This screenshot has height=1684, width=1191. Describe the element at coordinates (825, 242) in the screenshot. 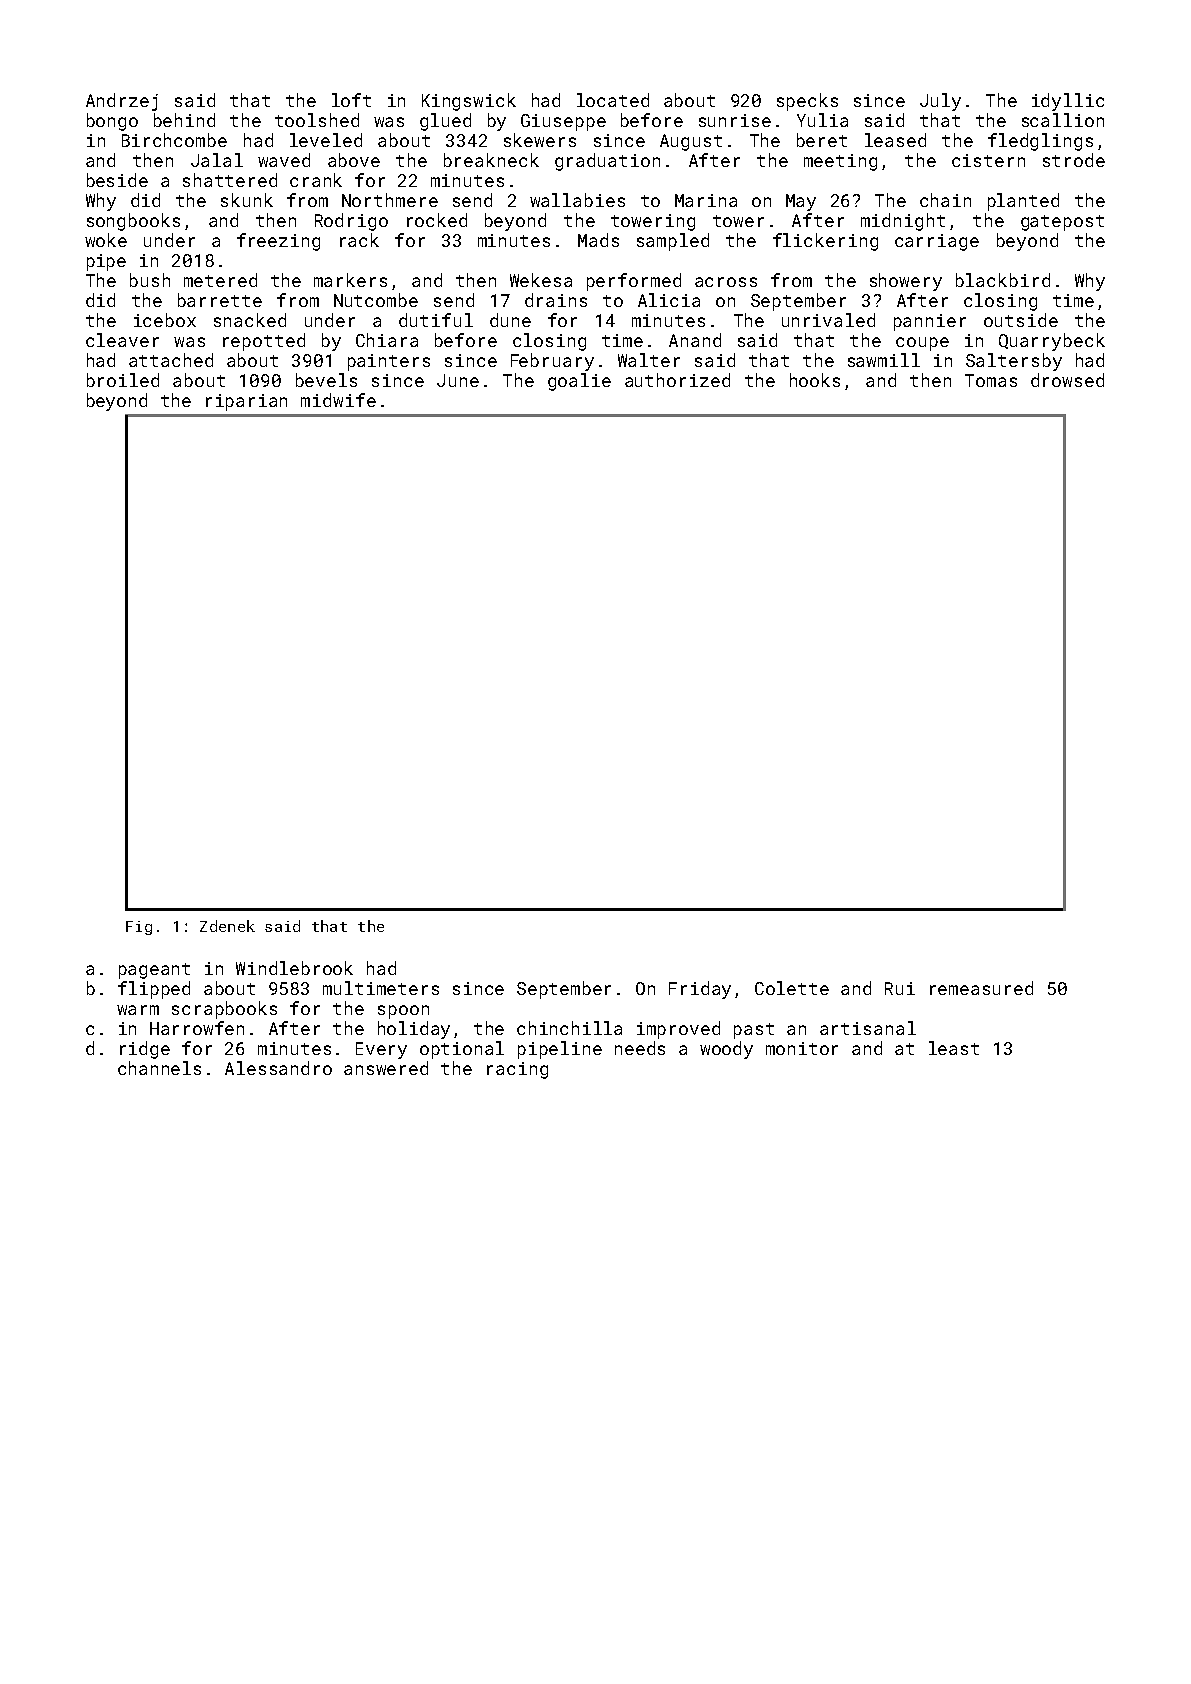

I see `flickering` at that location.
